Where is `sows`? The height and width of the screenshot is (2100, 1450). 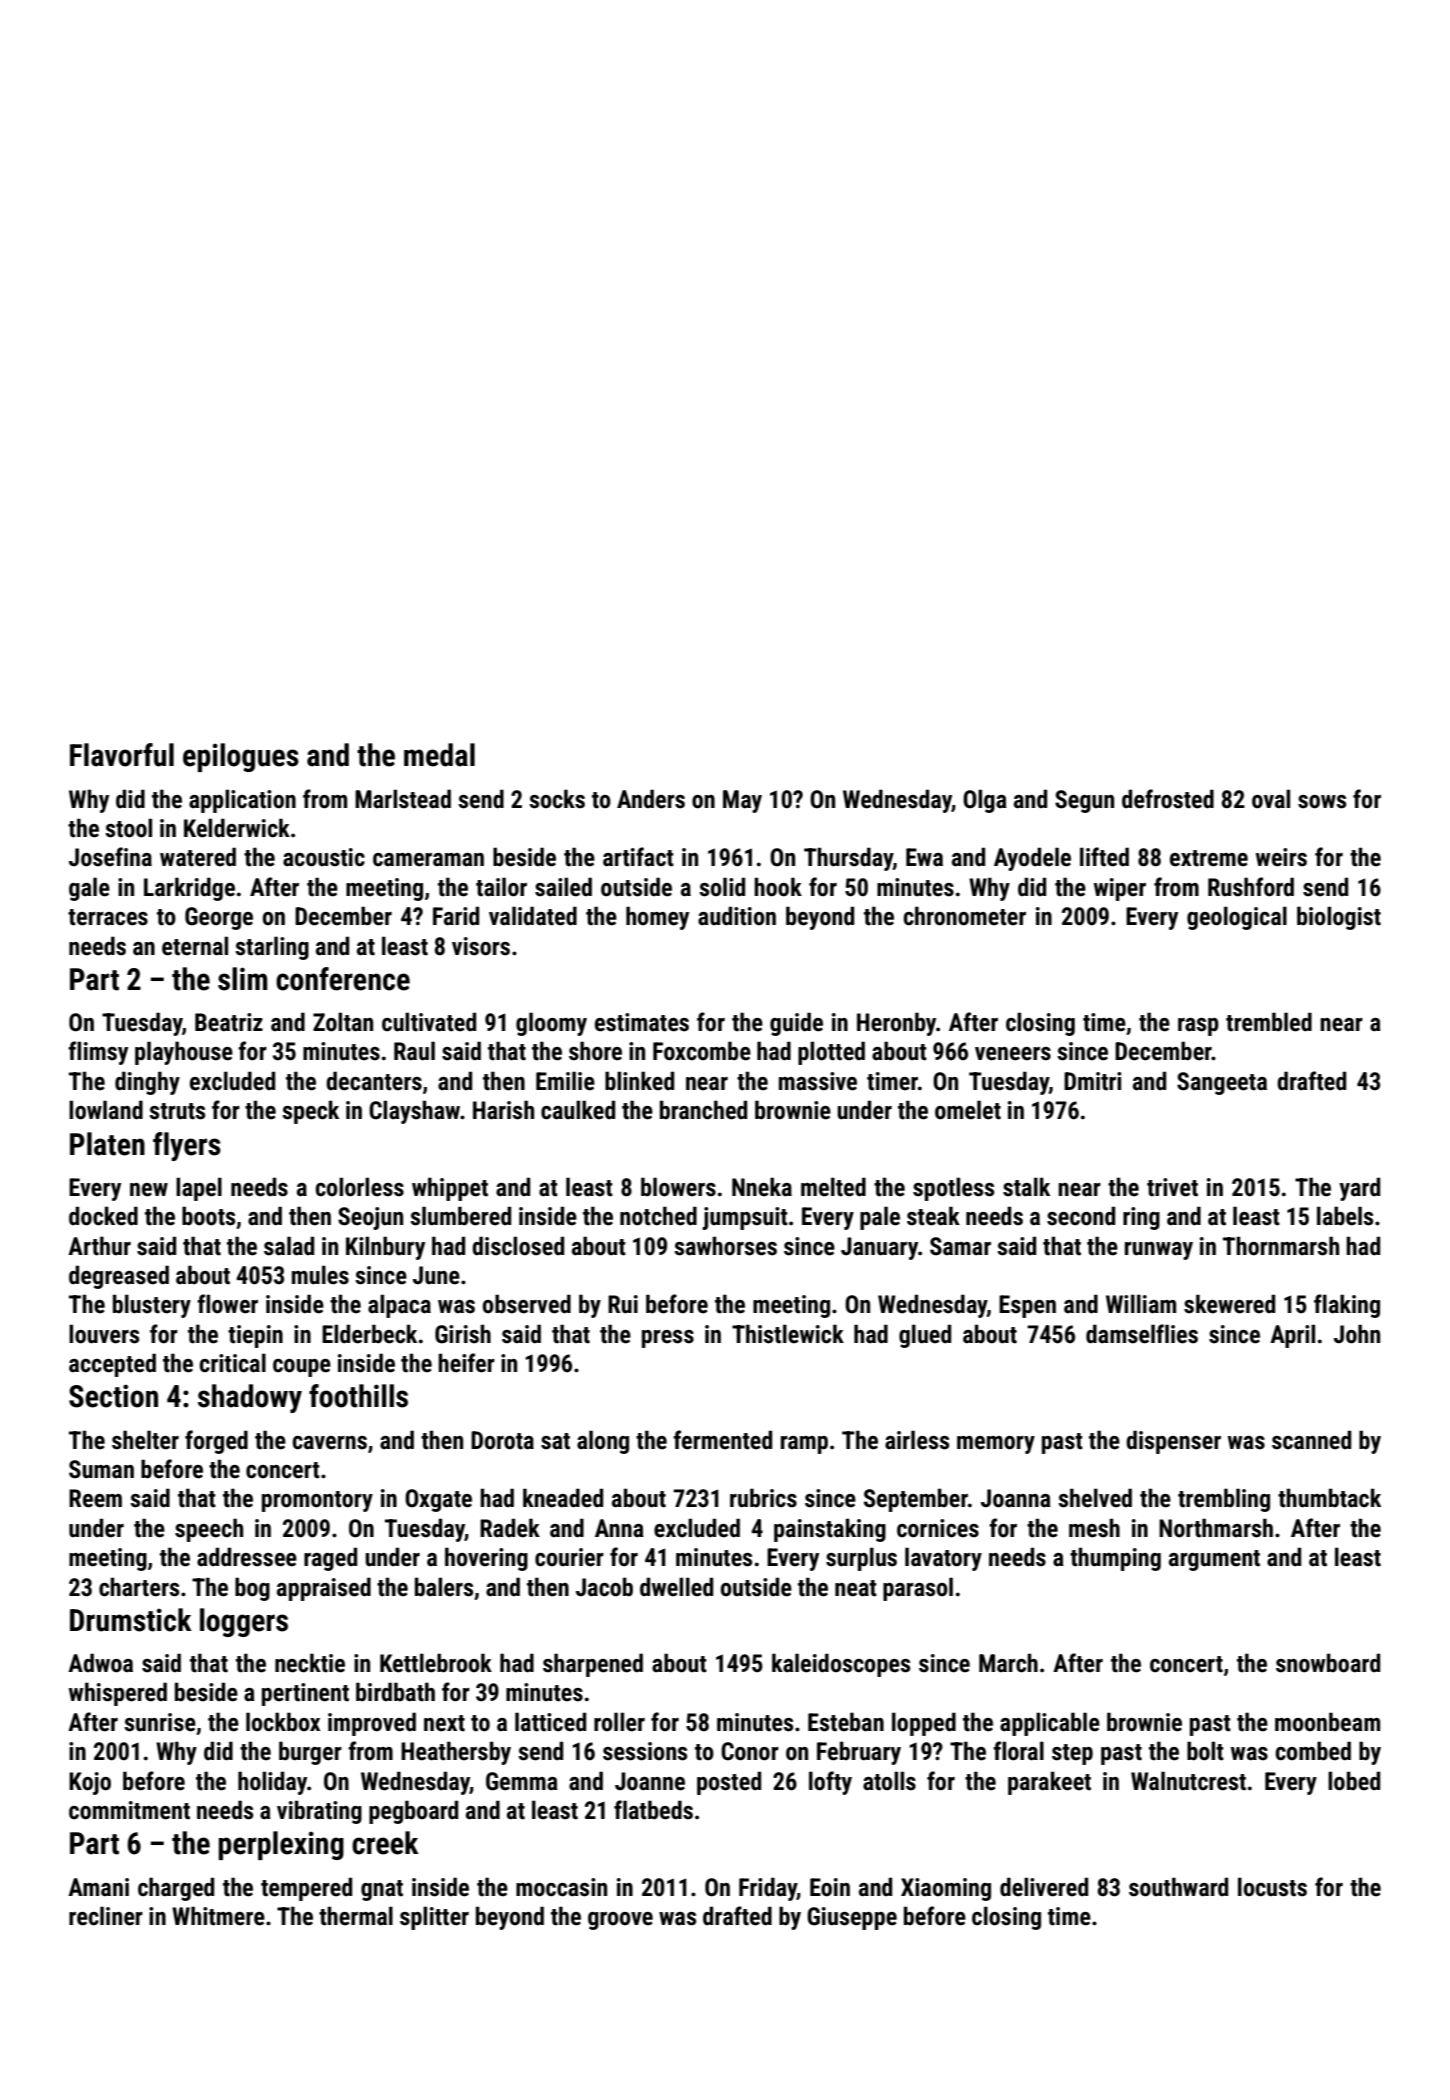
sows is located at coordinates (1322, 802).
